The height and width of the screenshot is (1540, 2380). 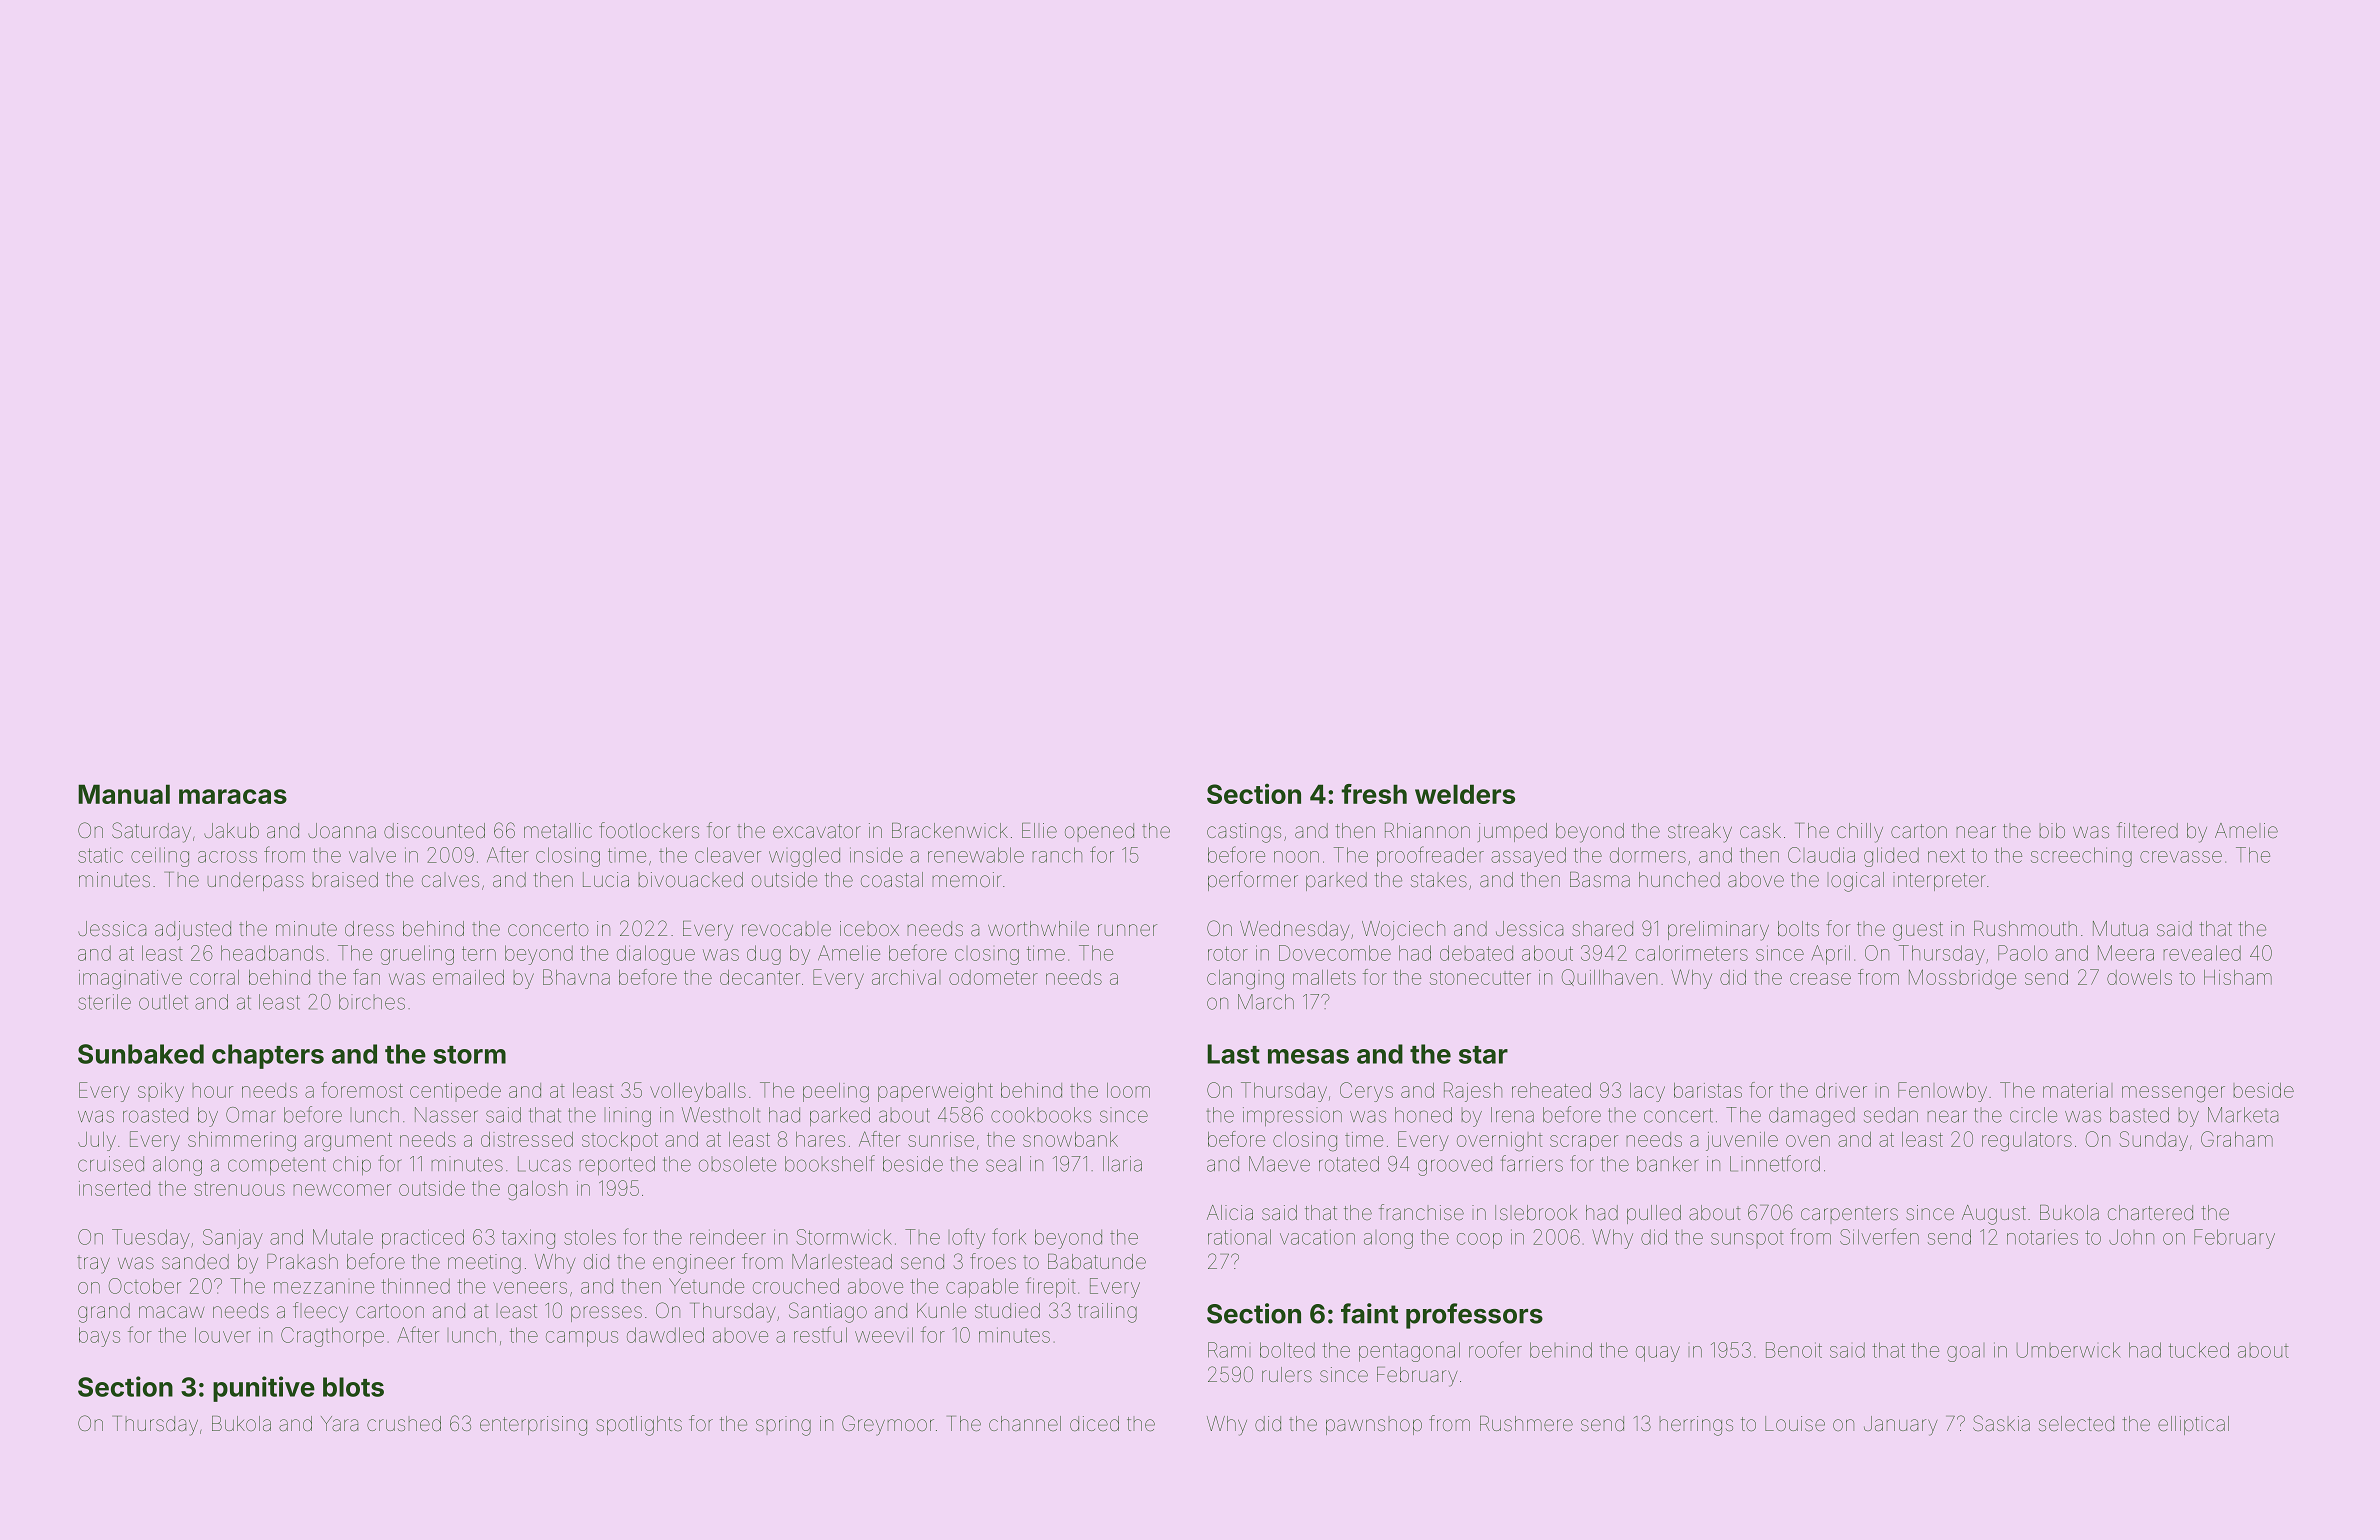 I want to click on crevasse, so click(x=2181, y=857).
